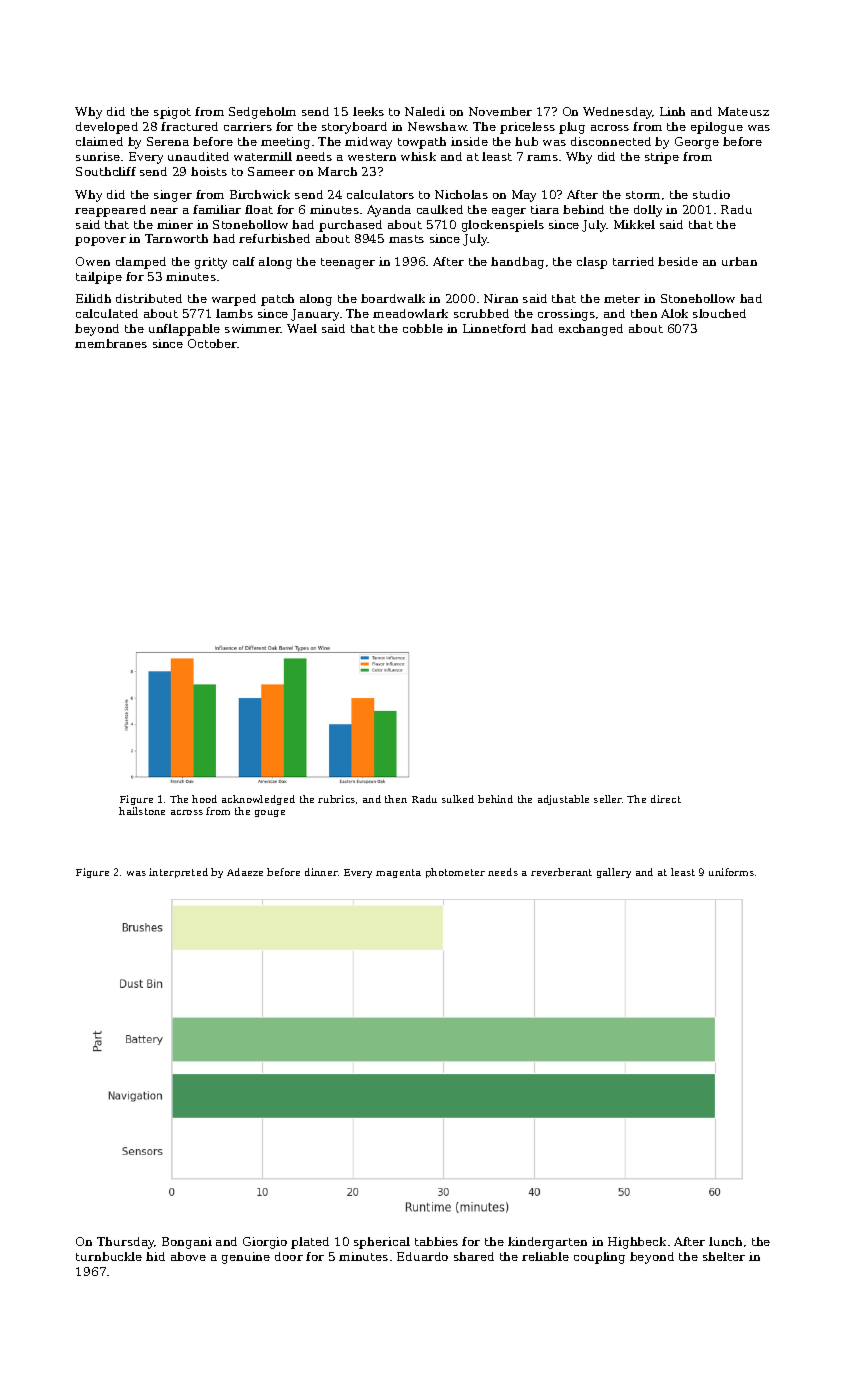  Describe the element at coordinates (672, 111) in the screenshot. I see `Linh` at that location.
